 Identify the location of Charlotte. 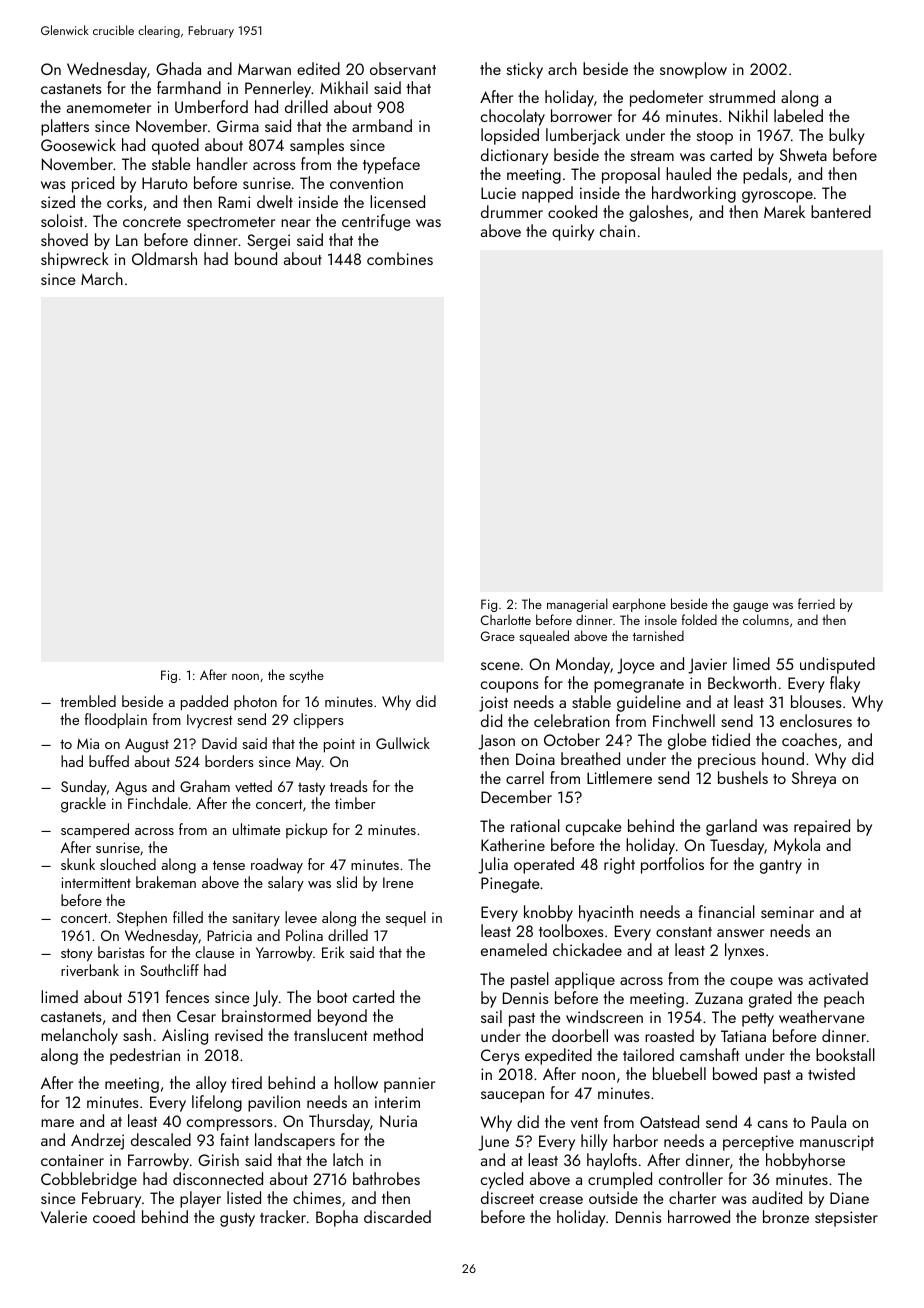
(506, 619).
